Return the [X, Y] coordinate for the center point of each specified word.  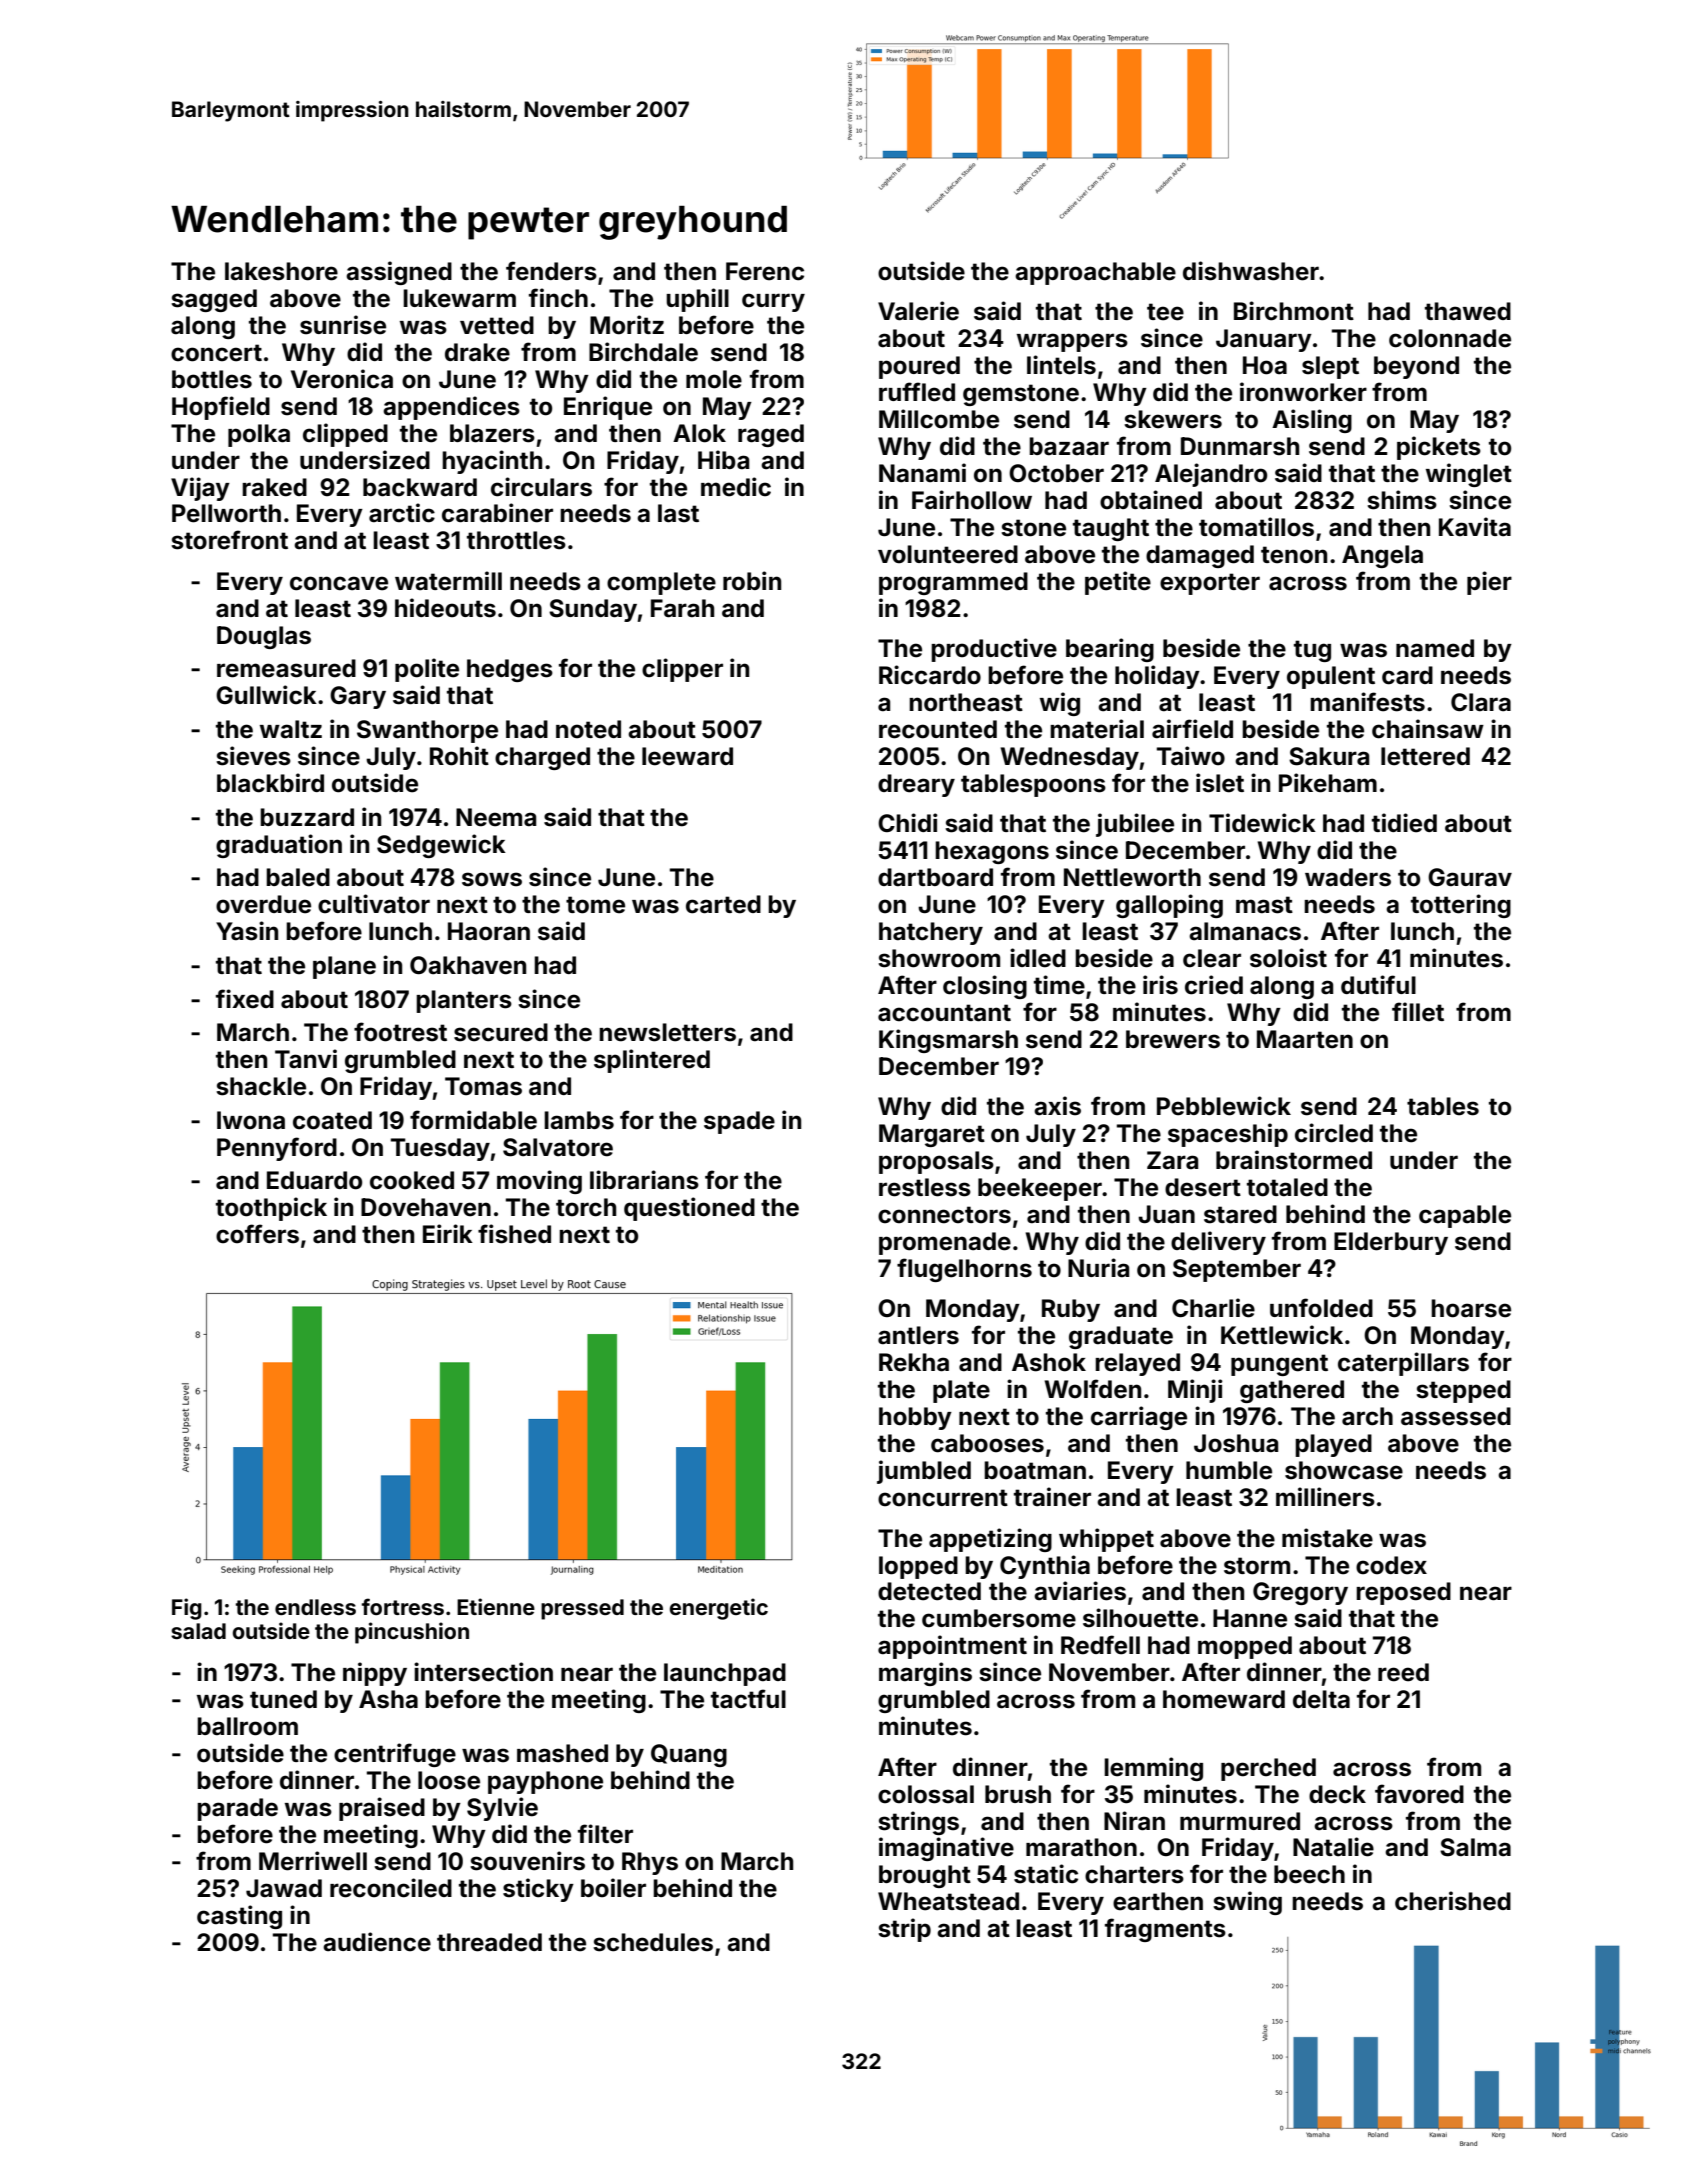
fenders [551, 271]
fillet [1418, 1012]
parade [237, 1809]
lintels [1061, 365]
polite [427, 670]
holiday [1157, 677]
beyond [1416, 367]
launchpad [725, 1674]
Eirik [448, 1233]
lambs [579, 1120]
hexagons [992, 852]
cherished [1453, 1901]
